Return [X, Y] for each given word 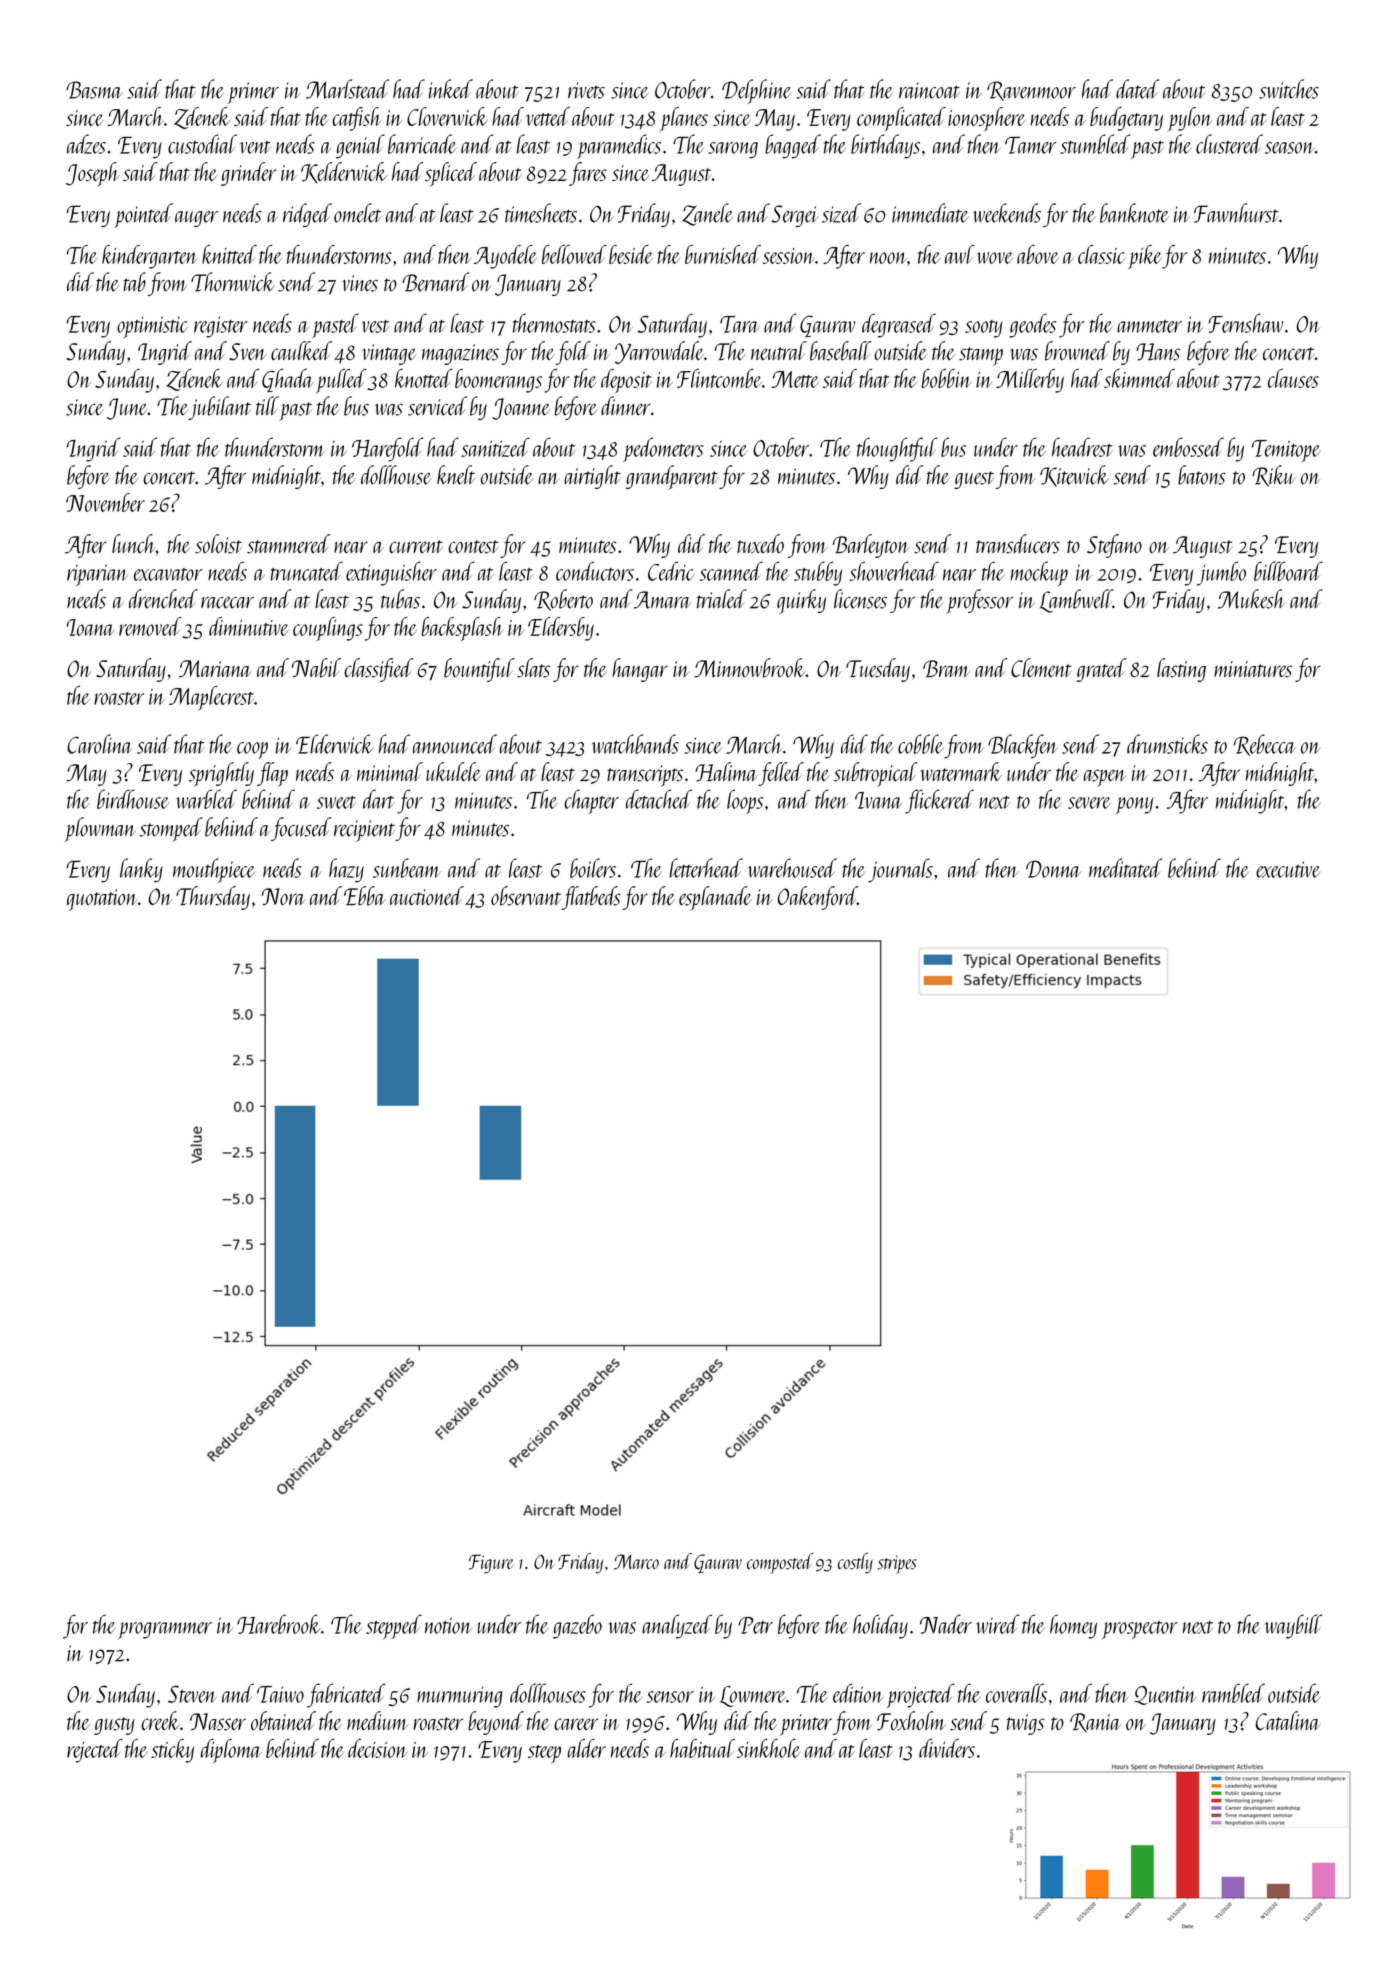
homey [1073, 1626]
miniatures [1253, 669]
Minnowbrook [750, 668]
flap [272, 774]
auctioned [427, 896]
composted [780, 1563]
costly [855, 1563]
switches [1289, 89]
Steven [192, 1694]
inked [451, 89]
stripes [897, 1564]
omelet [357, 213]
